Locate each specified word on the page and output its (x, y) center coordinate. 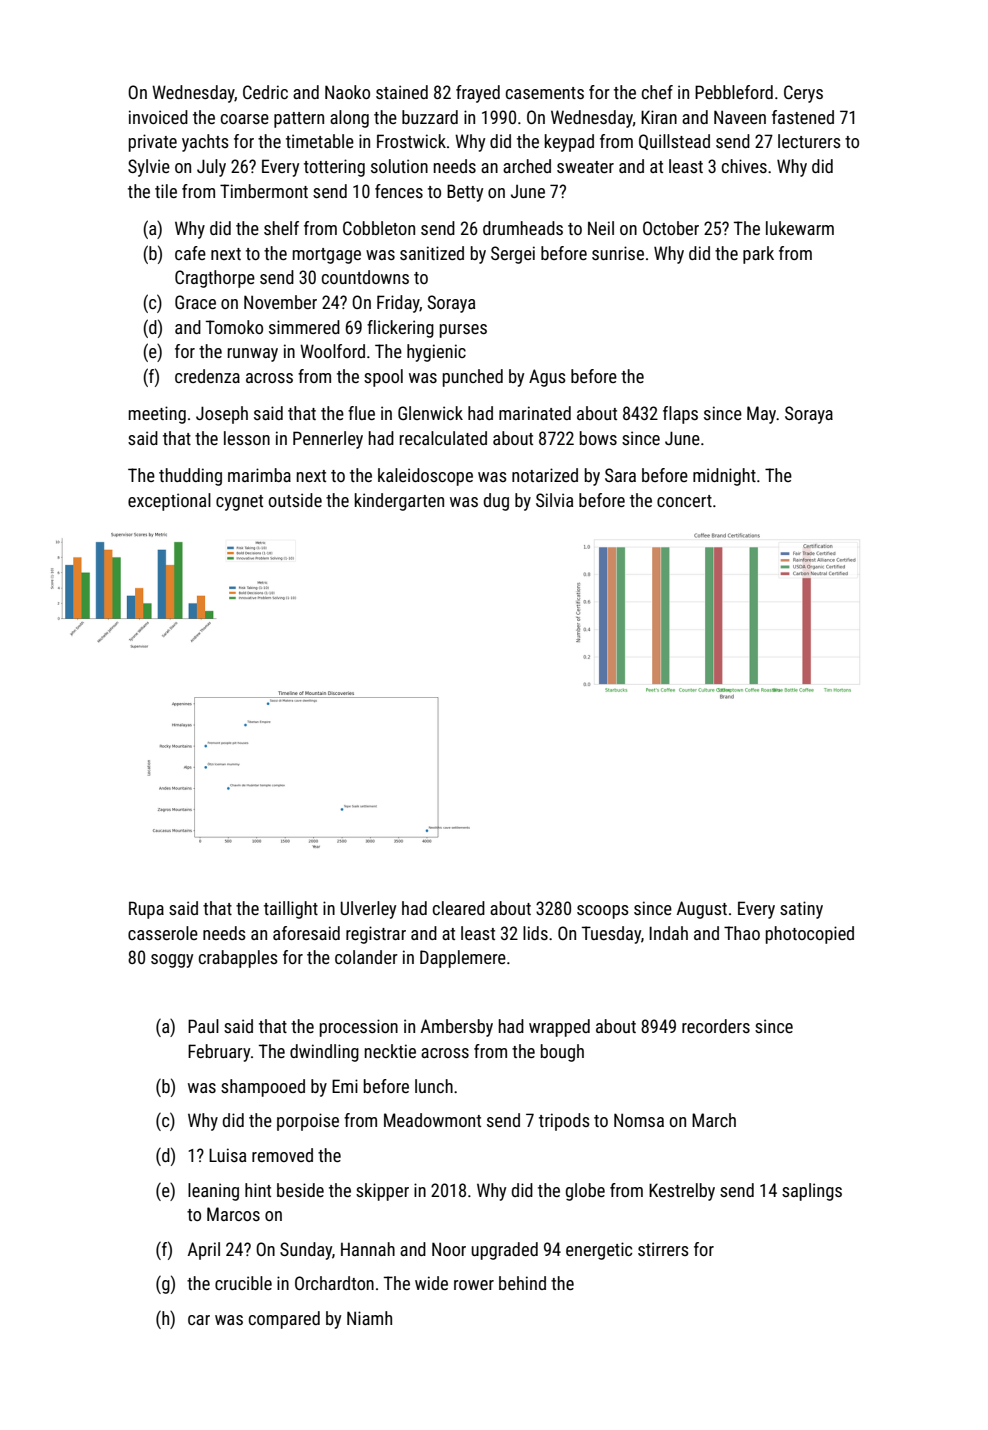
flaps (680, 415)
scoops (603, 912)
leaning (213, 1192)
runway (253, 355)
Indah (668, 933)
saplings (812, 1192)
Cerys (803, 94)
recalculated (443, 438)
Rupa (146, 910)
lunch (434, 1086)
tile (166, 191)
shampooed (263, 1088)
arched (527, 166)
